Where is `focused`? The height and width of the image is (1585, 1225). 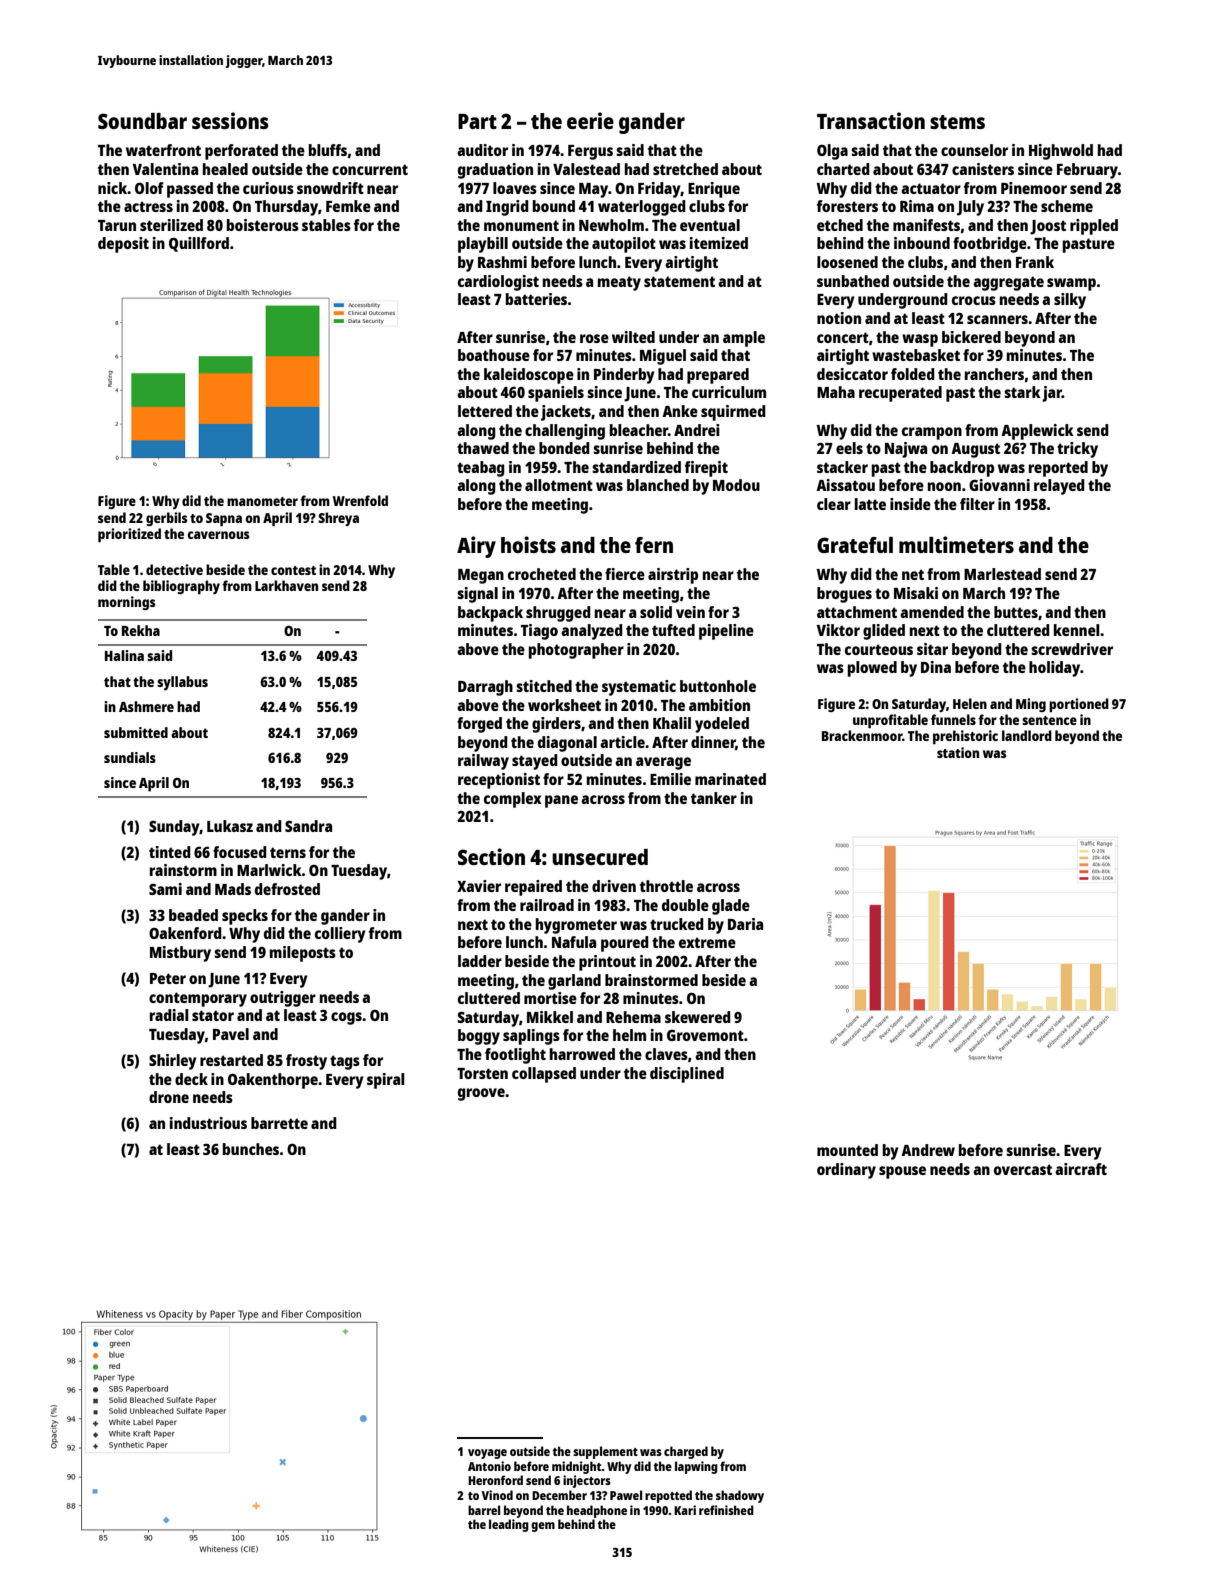 focused is located at coordinates (240, 852).
